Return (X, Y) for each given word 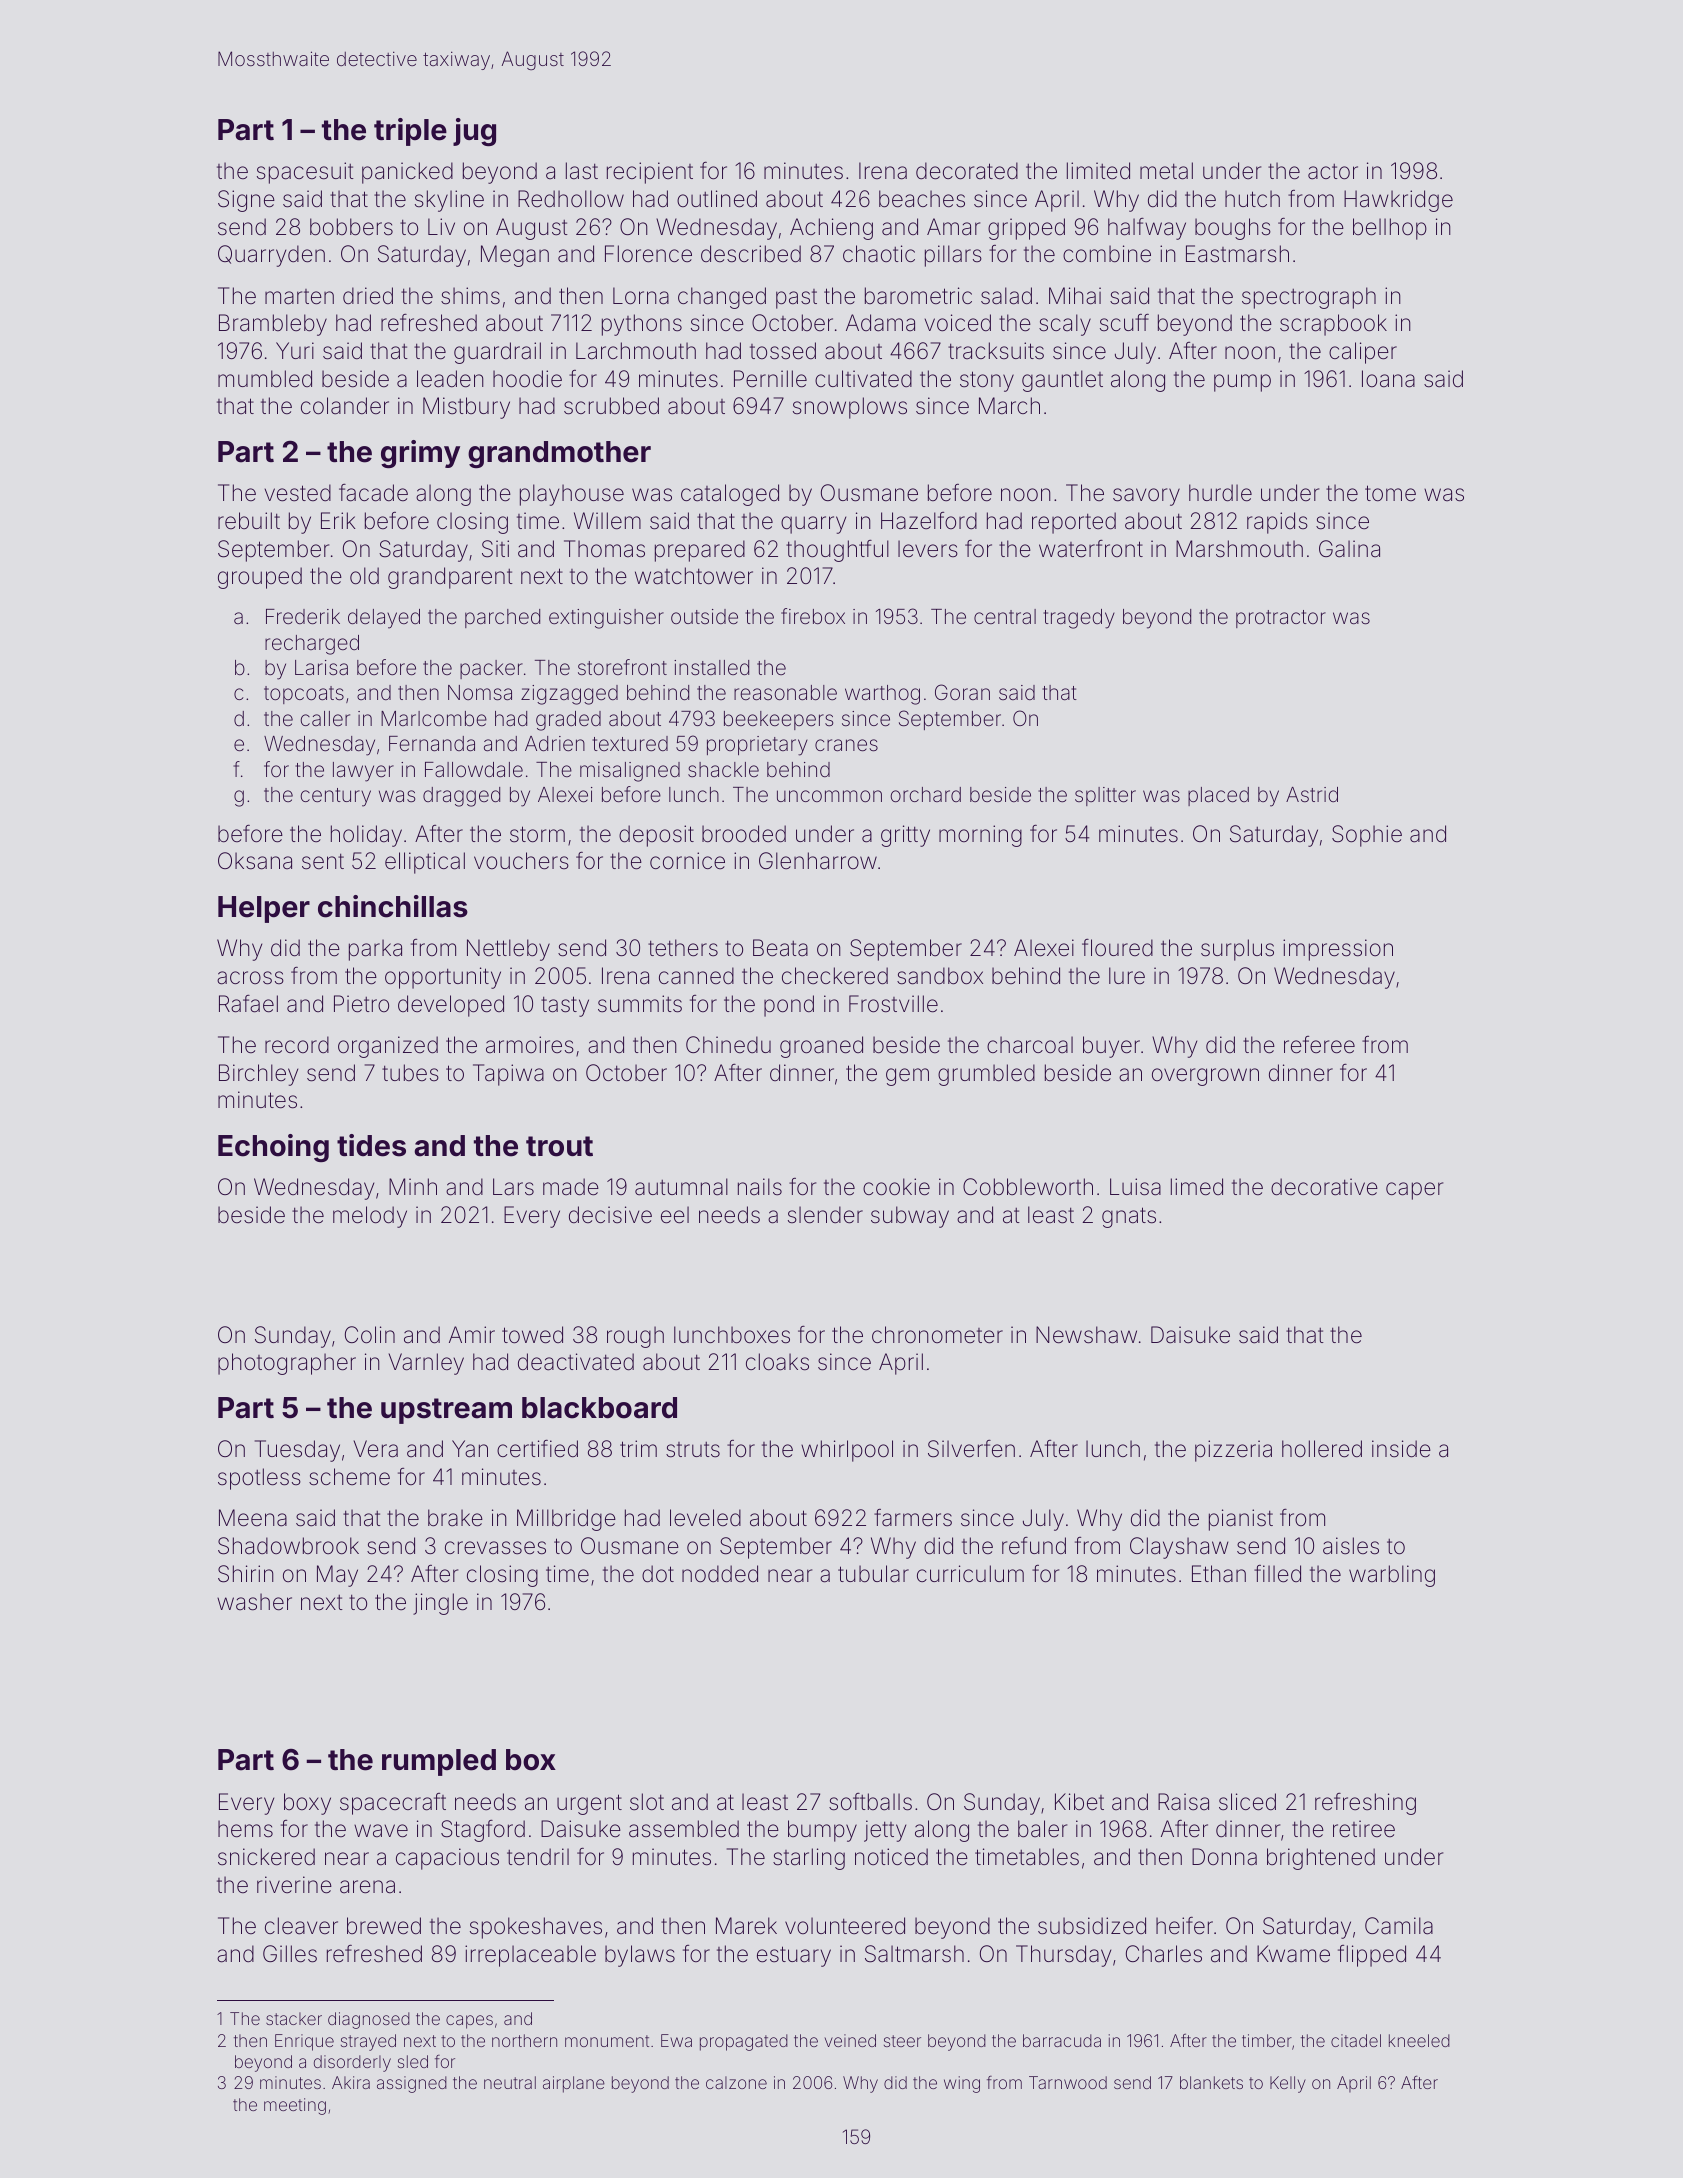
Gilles (290, 1954)
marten (299, 297)
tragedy (1079, 619)
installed (711, 667)
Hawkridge (1398, 201)
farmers (913, 1518)
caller (325, 718)
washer (254, 1602)
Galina (1349, 549)
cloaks (777, 1362)
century (335, 797)
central (1005, 616)
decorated (967, 171)
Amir (472, 1334)
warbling (1392, 1576)
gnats (1129, 1217)
